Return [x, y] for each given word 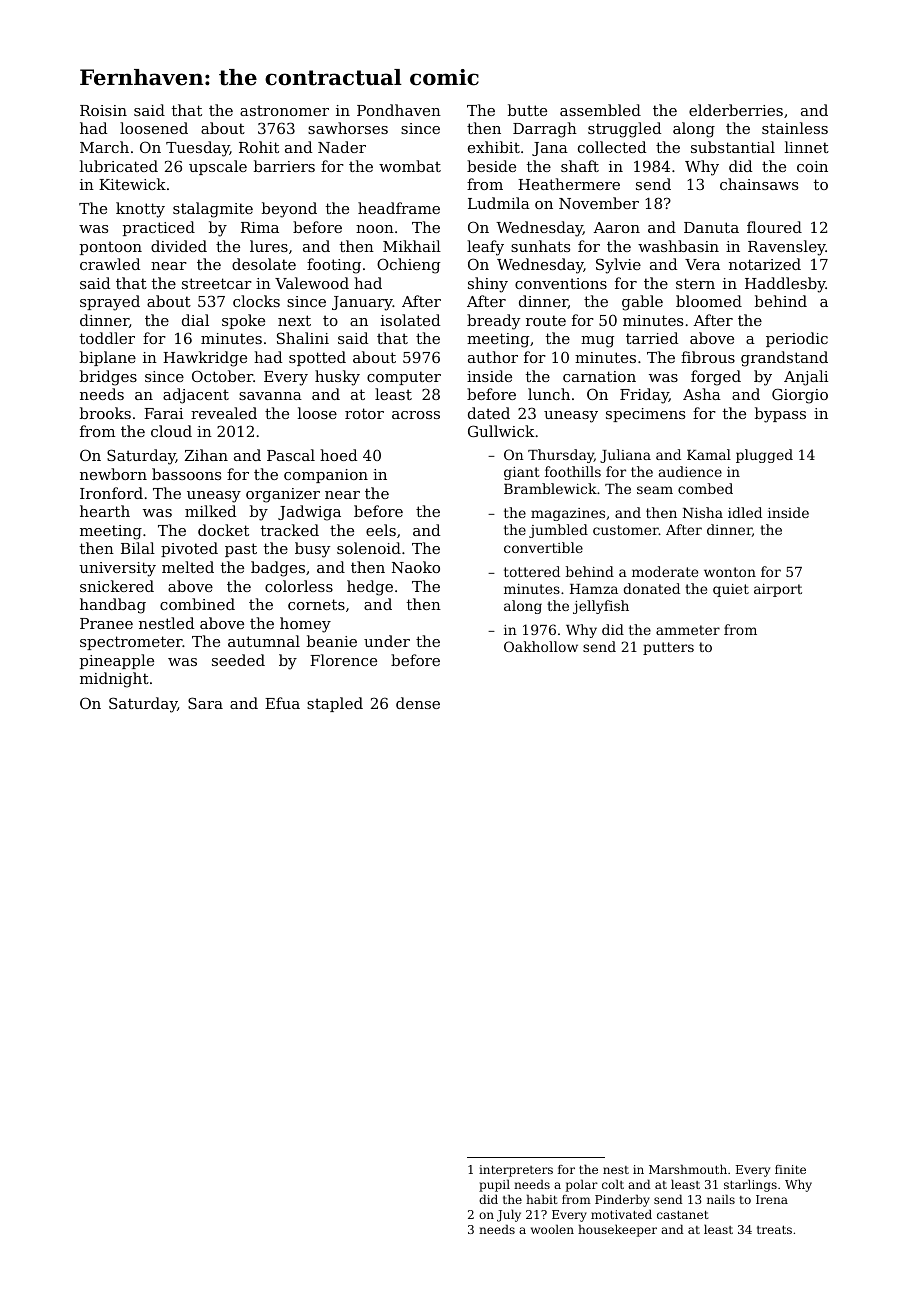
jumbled [558, 531]
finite [790, 1169]
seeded [238, 660]
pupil [494, 1185]
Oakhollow [541, 646]
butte [527, 110]
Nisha [703, 512]
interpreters [516, 1171]
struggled [624, 130]
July [509, 1215]
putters [668, 648]
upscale [218, 167]
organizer [283, 495]
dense [418, 703]
